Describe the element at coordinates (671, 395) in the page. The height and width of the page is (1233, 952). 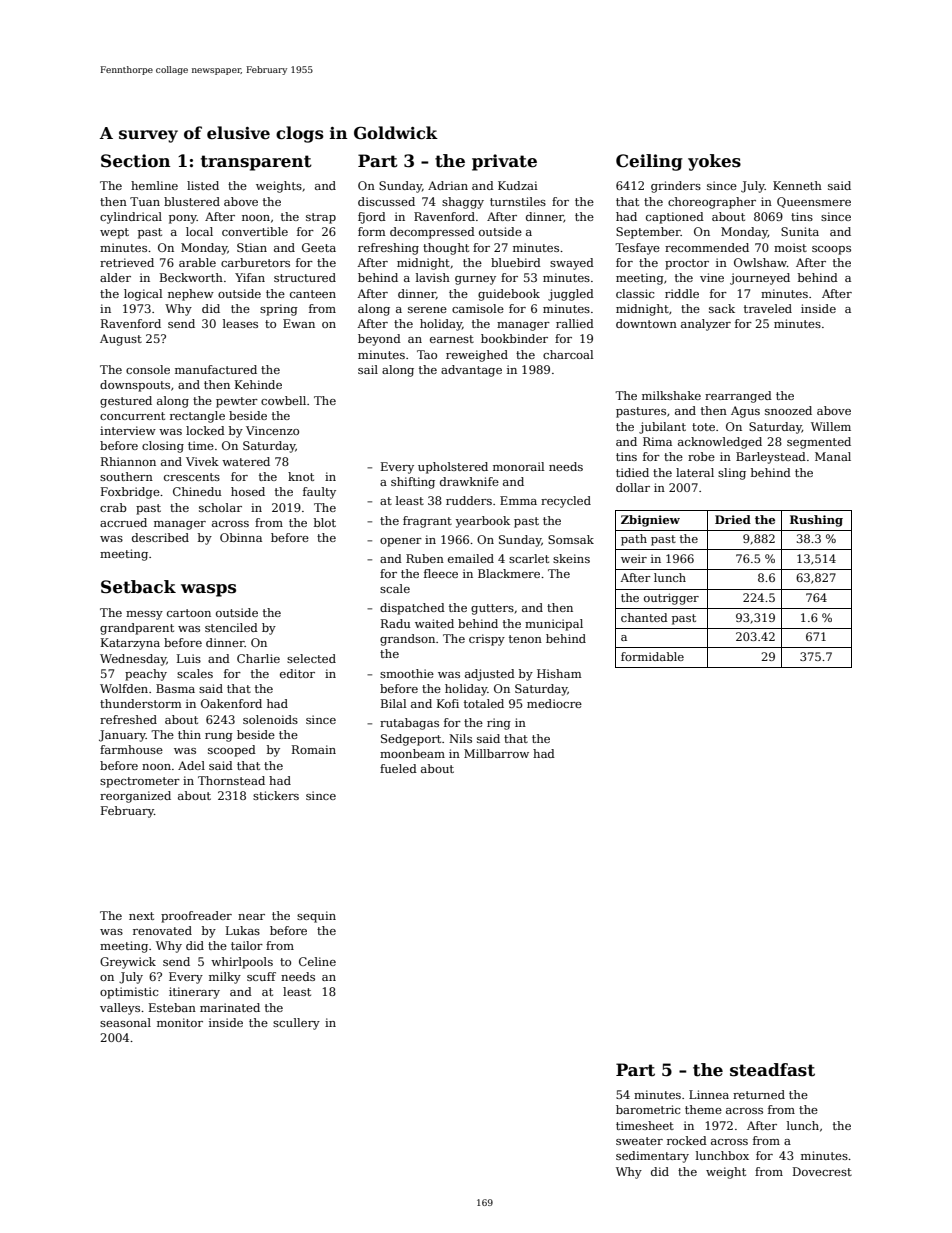
I see `milkshake` at that location.
